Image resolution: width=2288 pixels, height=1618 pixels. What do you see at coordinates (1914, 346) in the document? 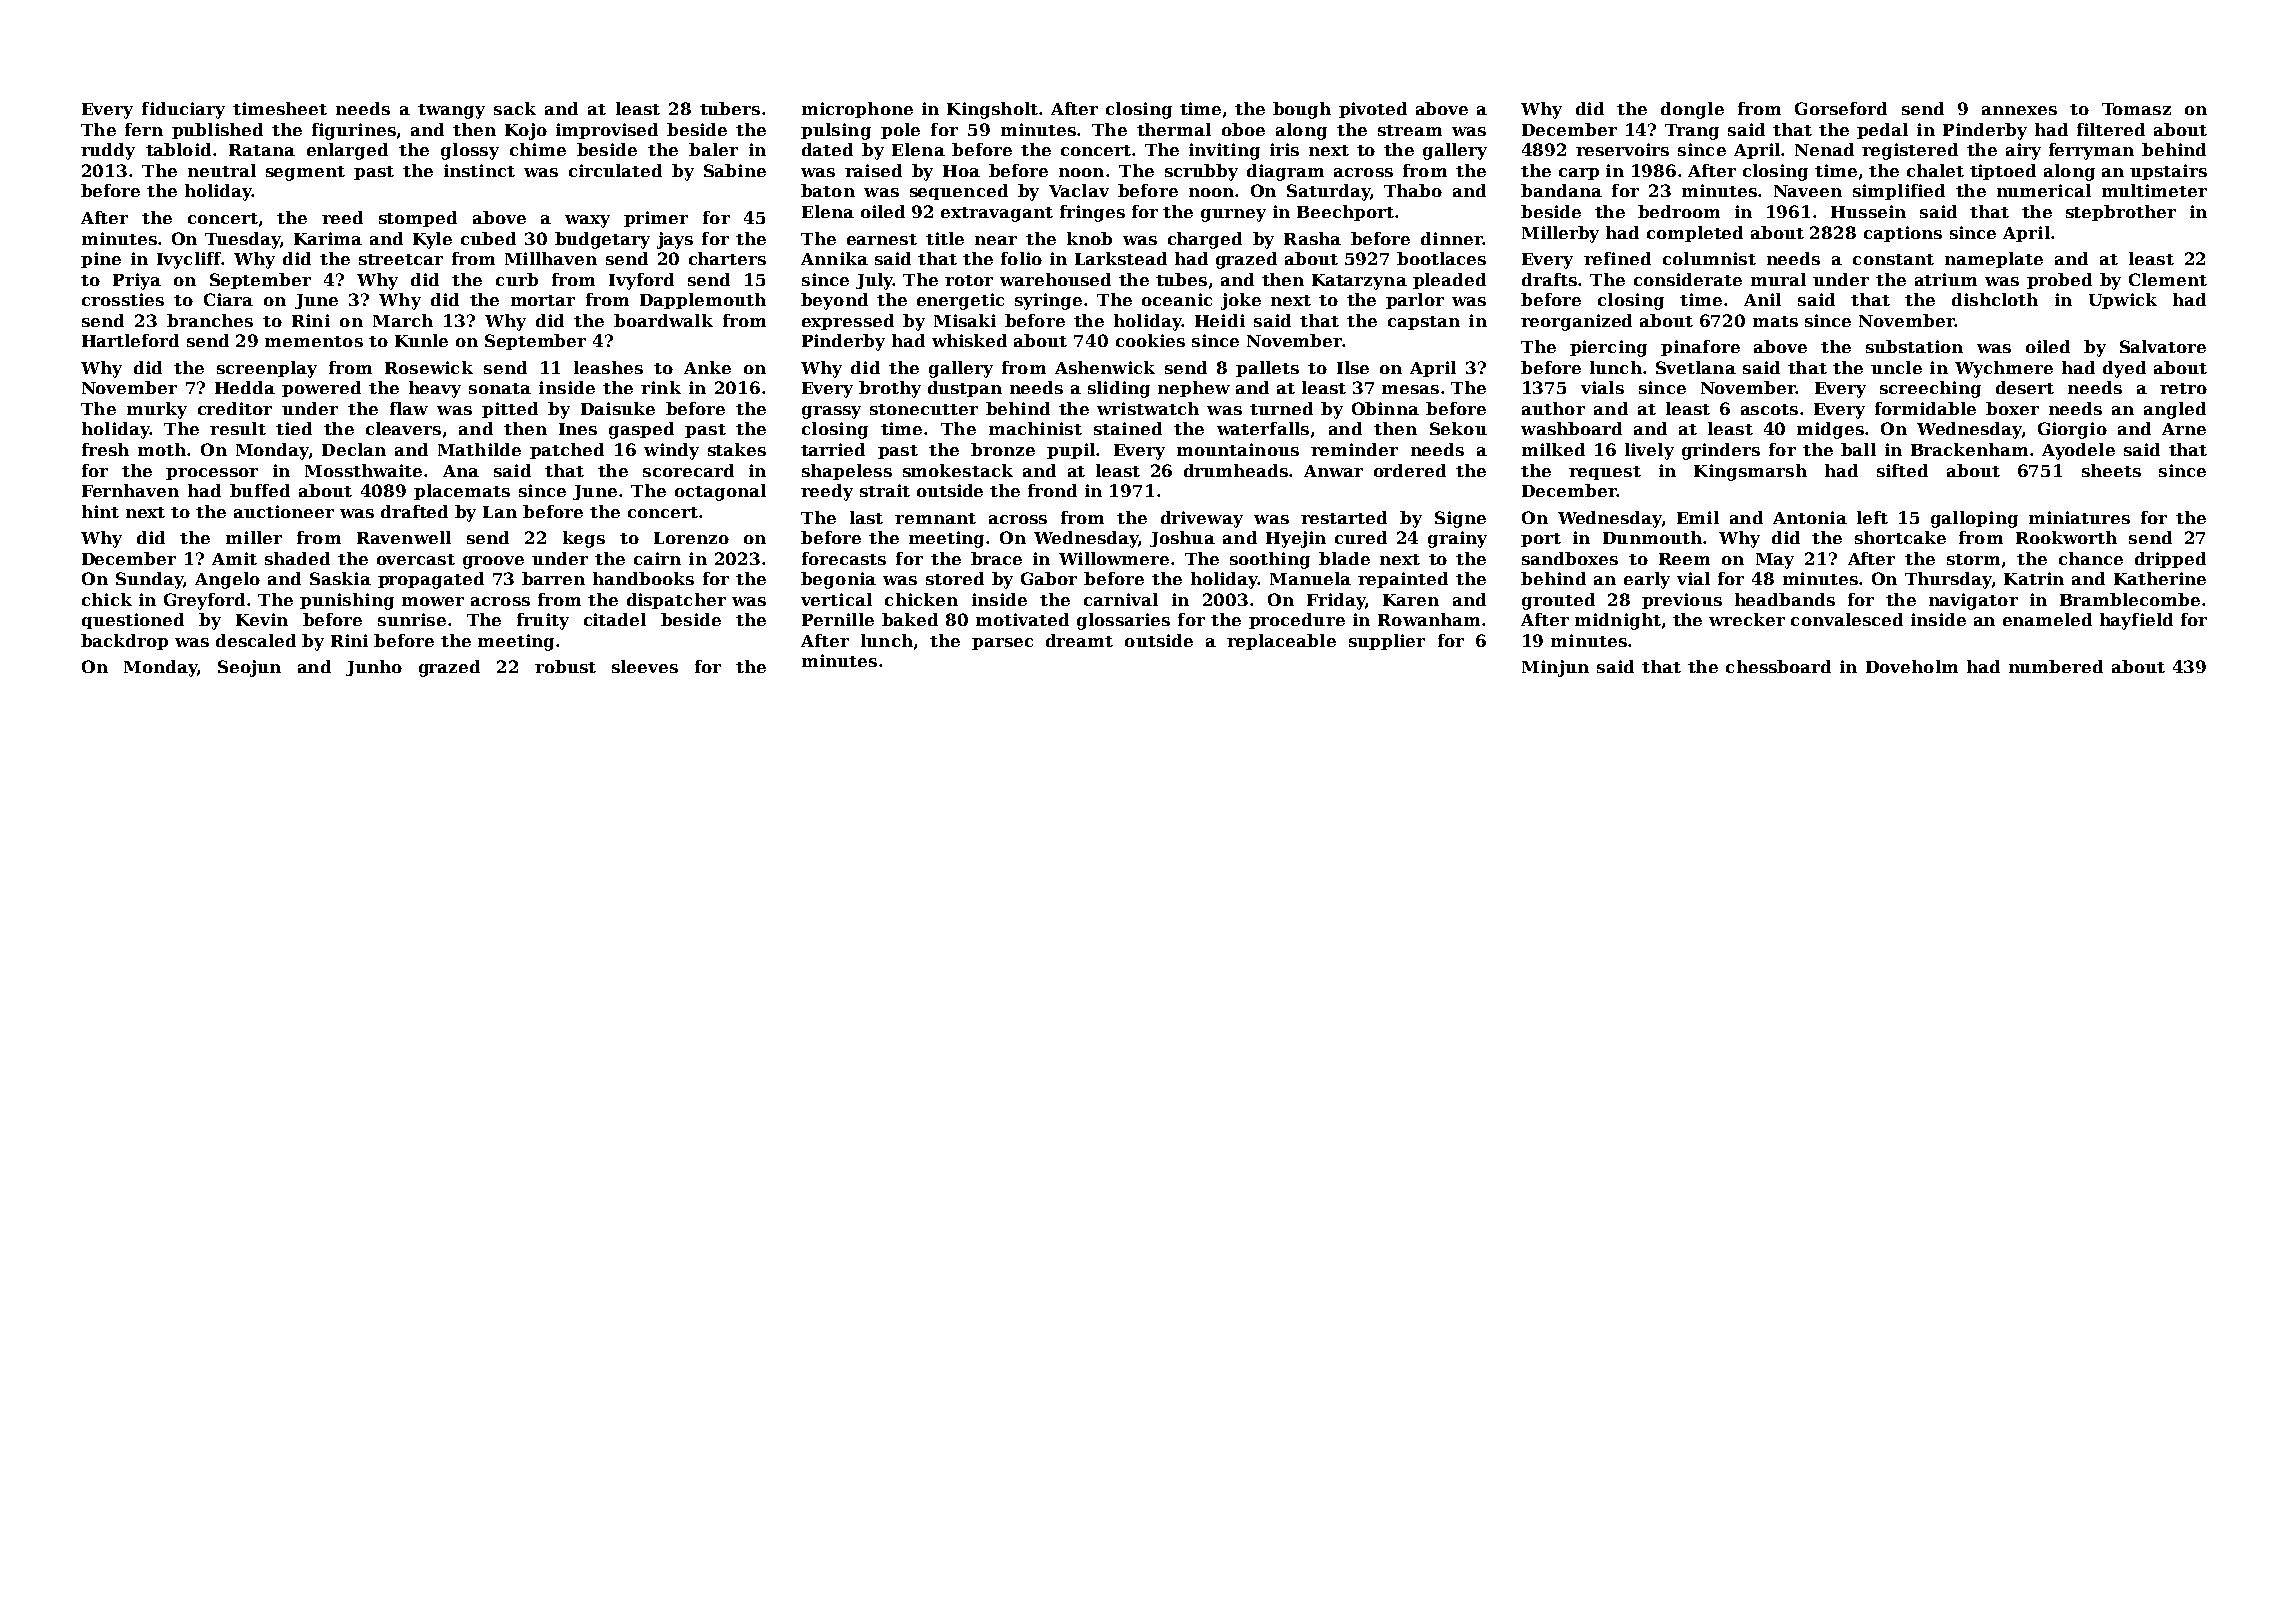
I see `substation` at bounding box center [1914, 346].
